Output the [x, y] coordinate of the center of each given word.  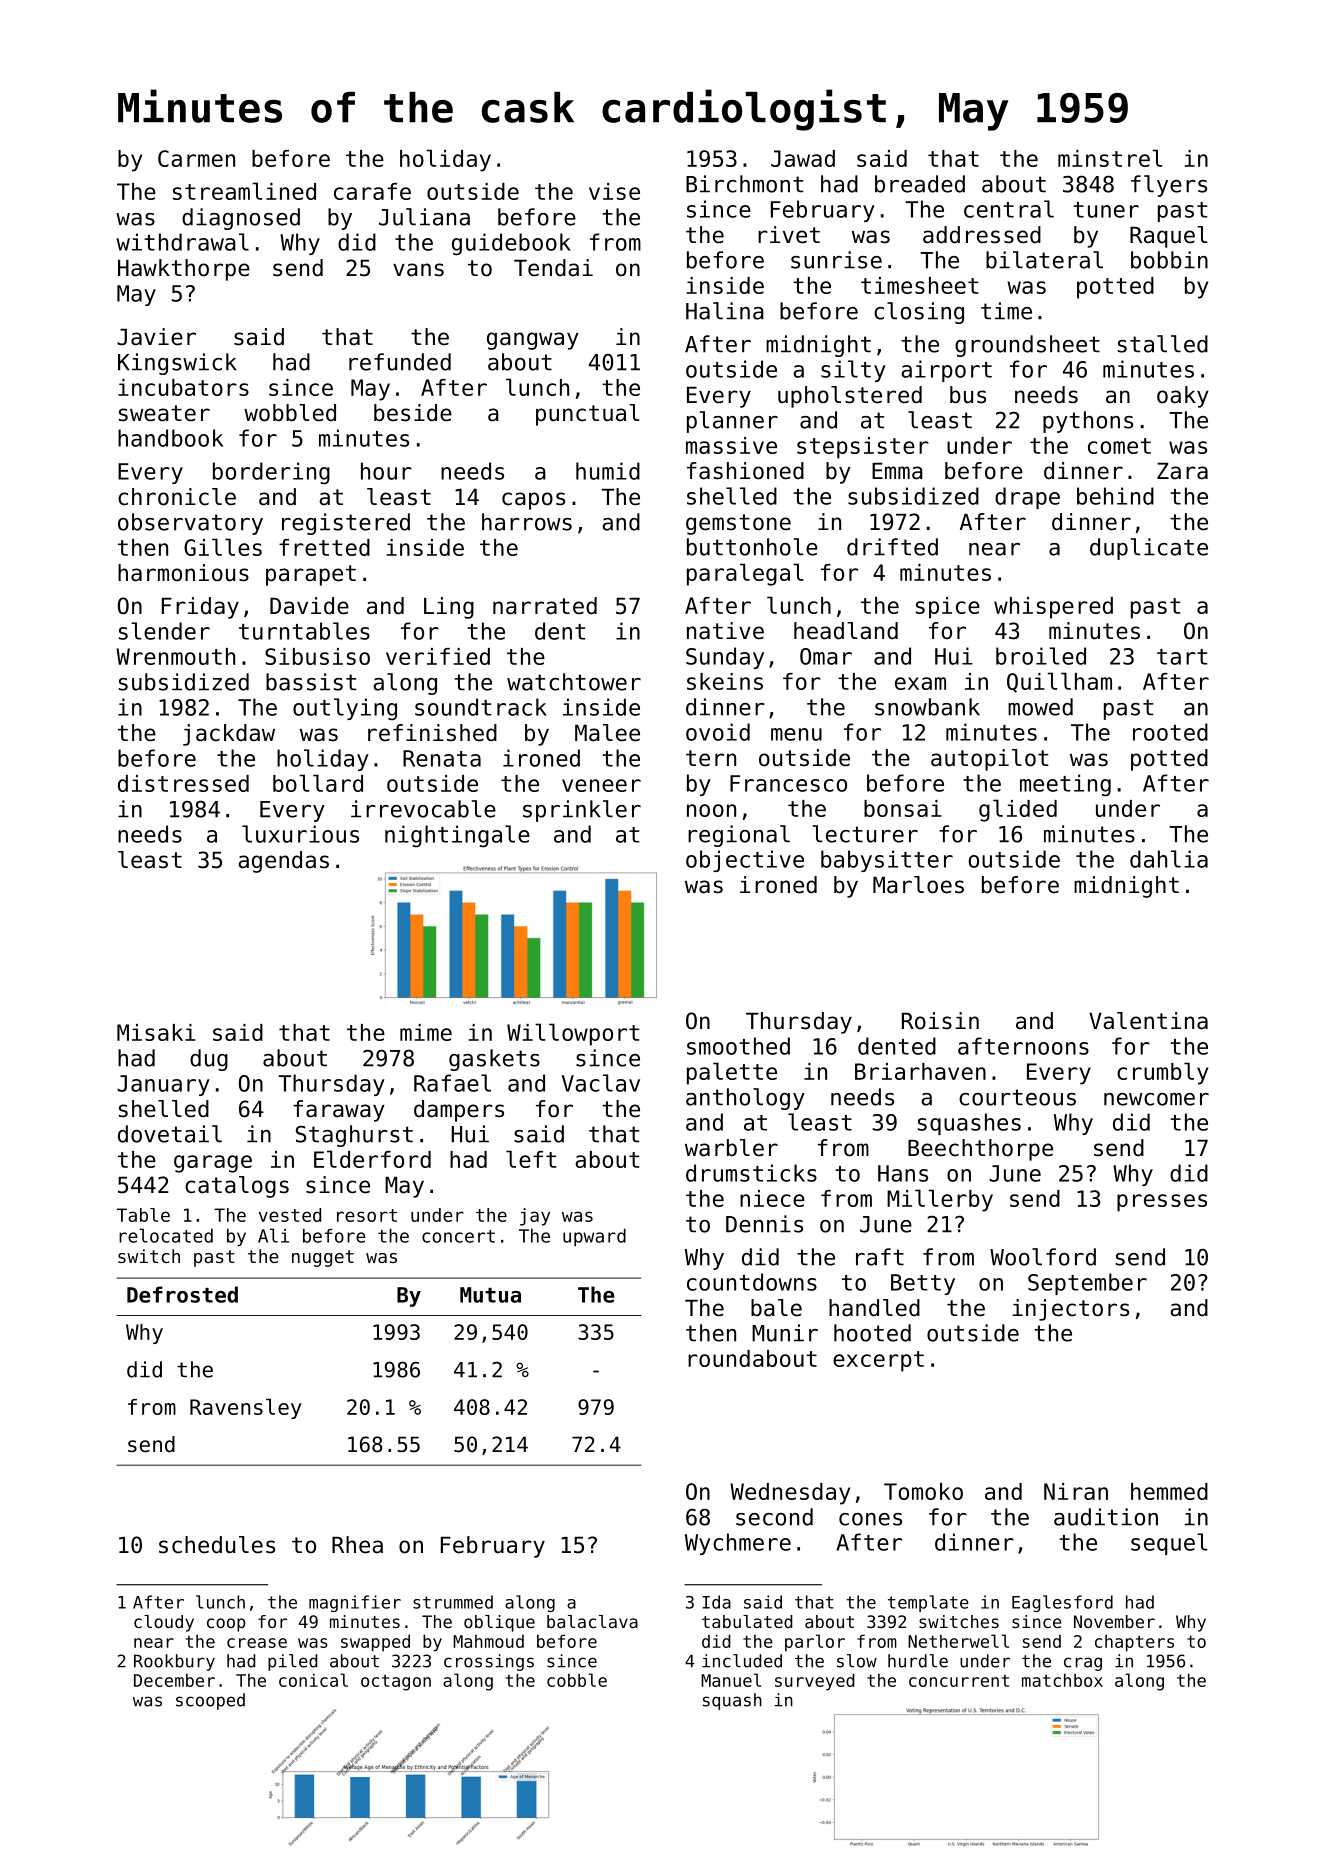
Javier [156, 337]
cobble [577, 1680]
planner [732, 422]
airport [946, 371]
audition [1106, 1517]
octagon [396, 1682]
